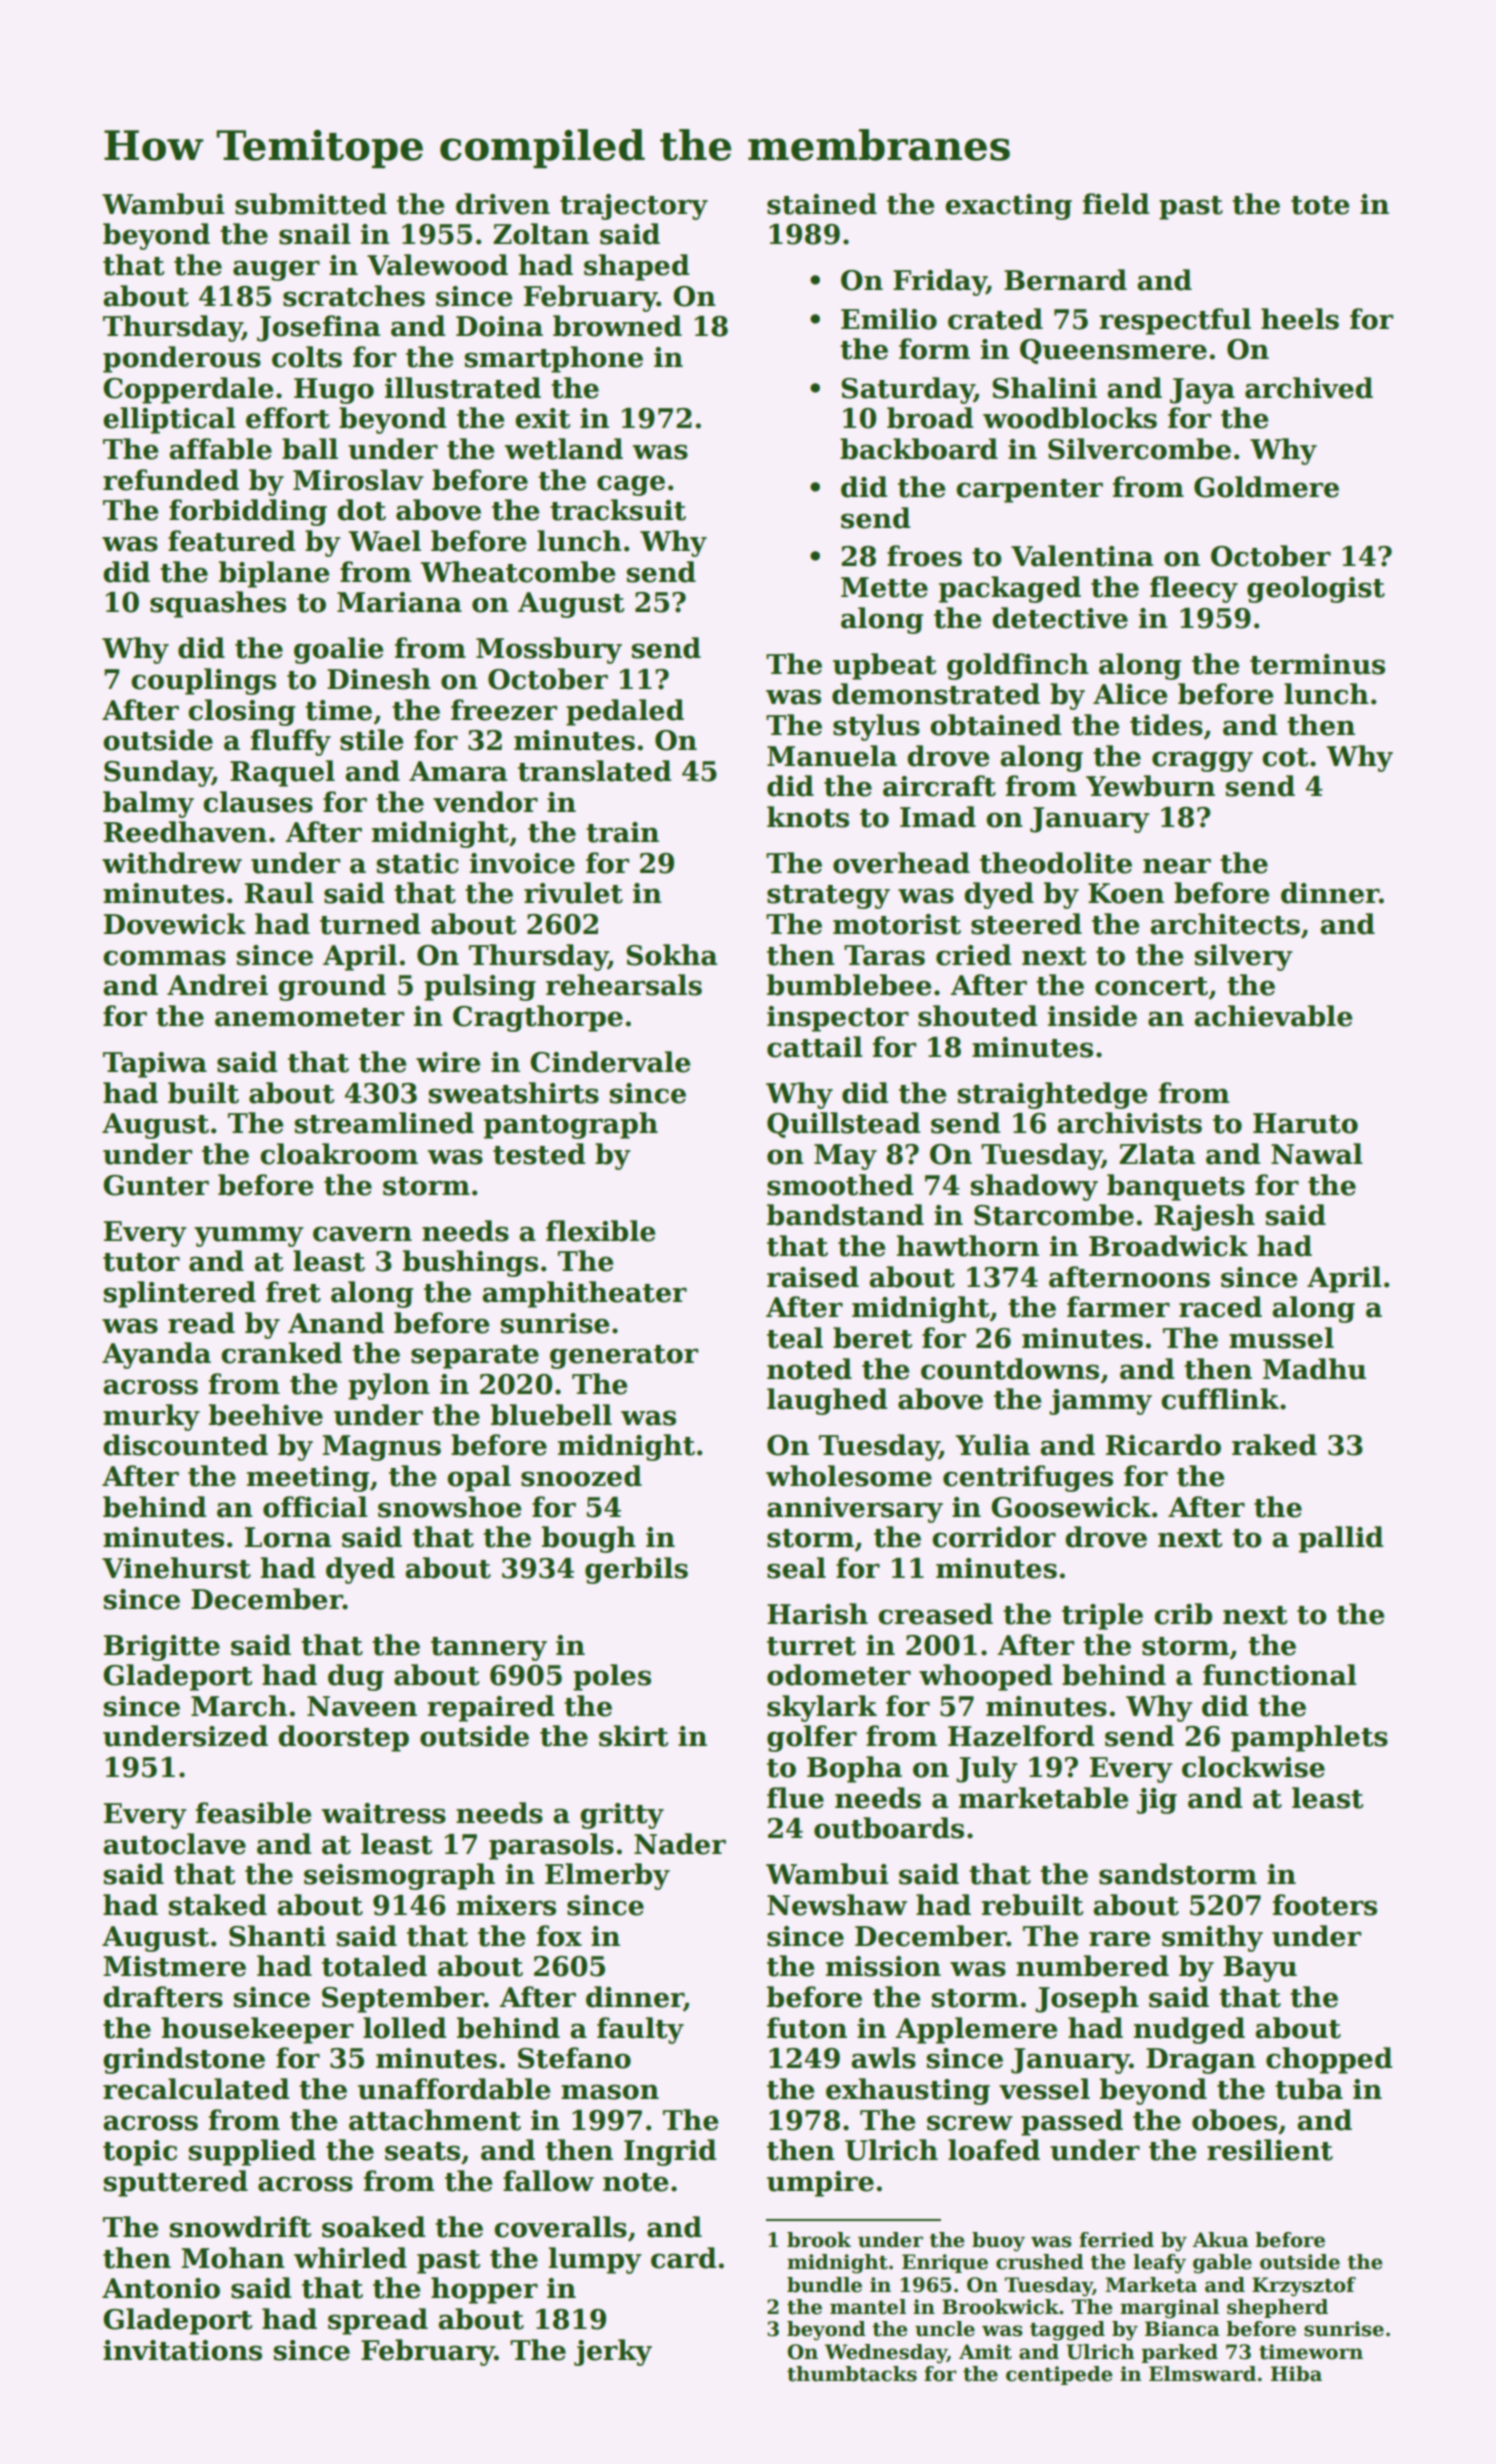 The height and width of the screenshot is (2464, 1496). I want to click on cot, so click(1285, 757).
